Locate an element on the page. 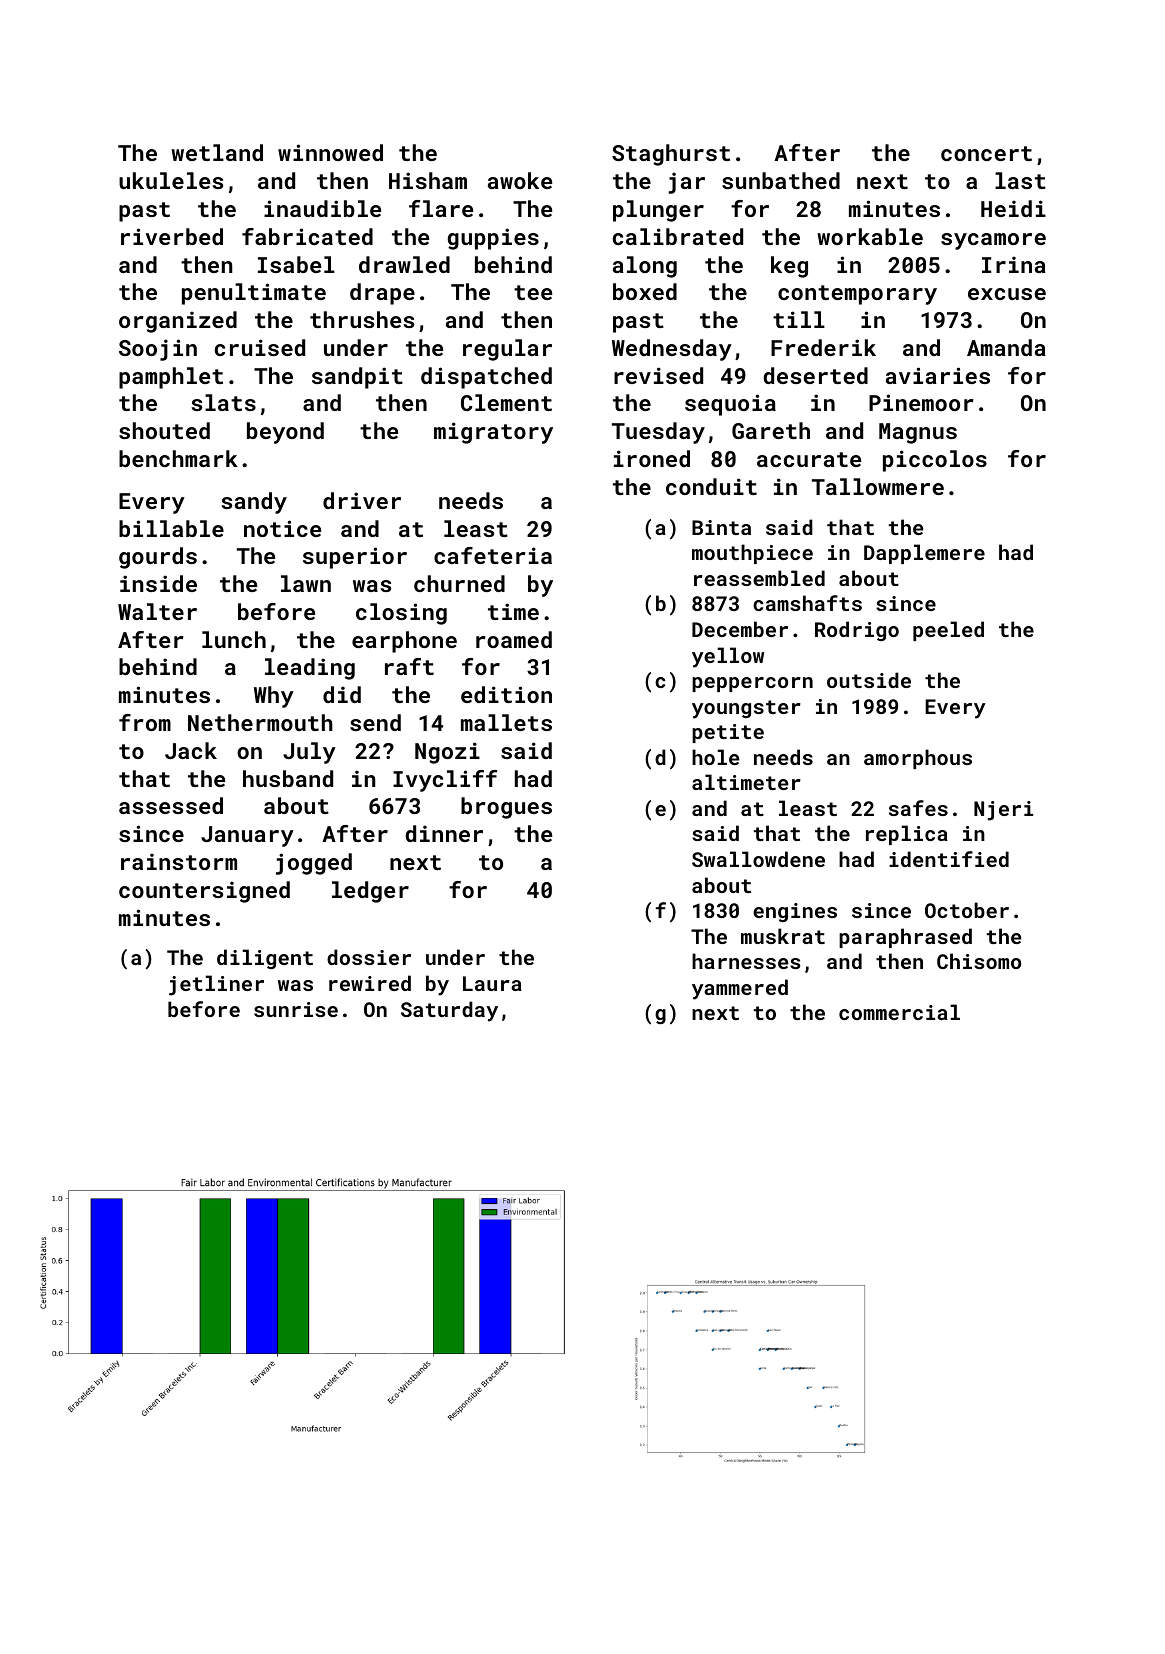 The height and width of the document is (1654, 1165). gourds is located at coordinates (158, 558).
